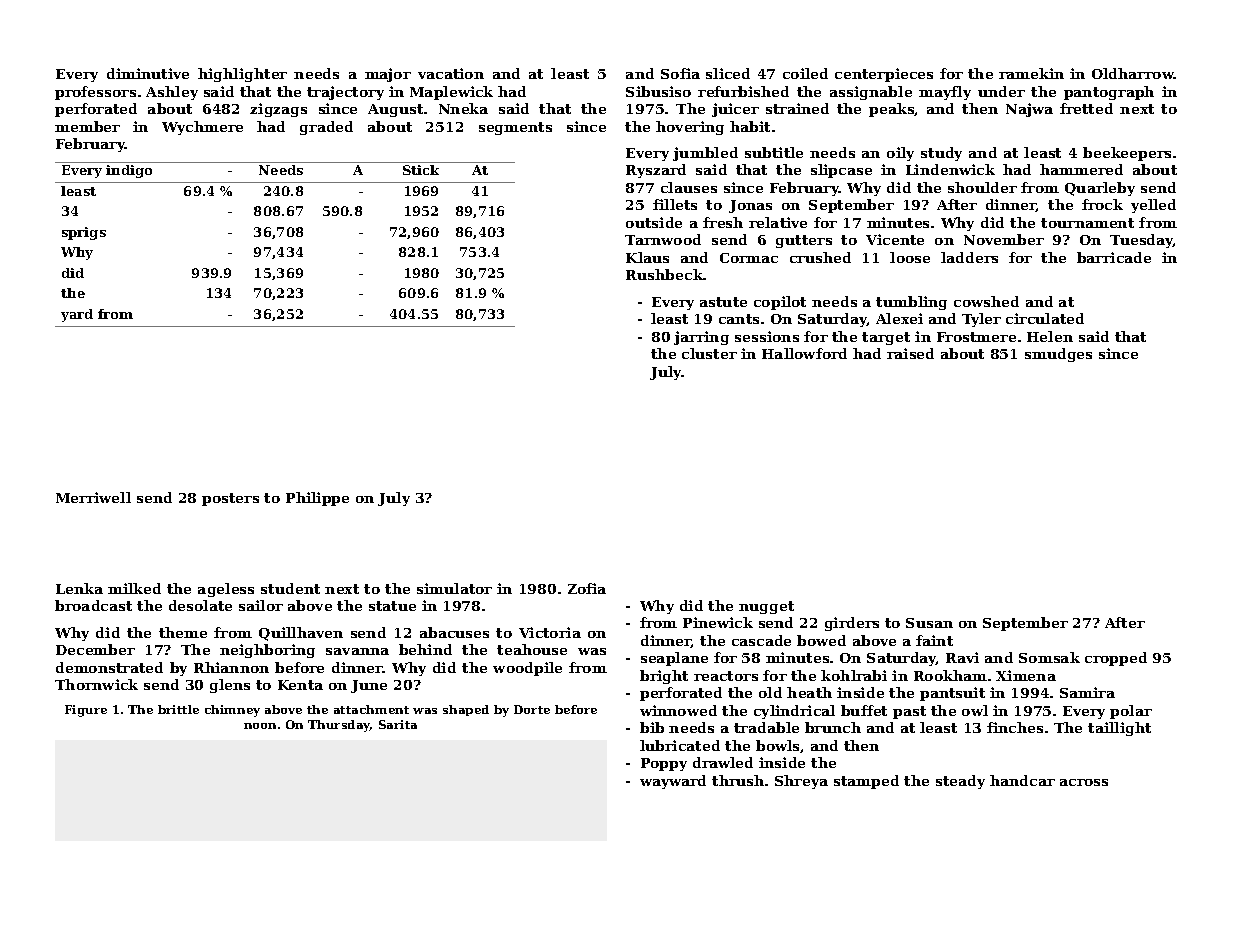  I want to click on Oldharrow, so click(1133, 73).
